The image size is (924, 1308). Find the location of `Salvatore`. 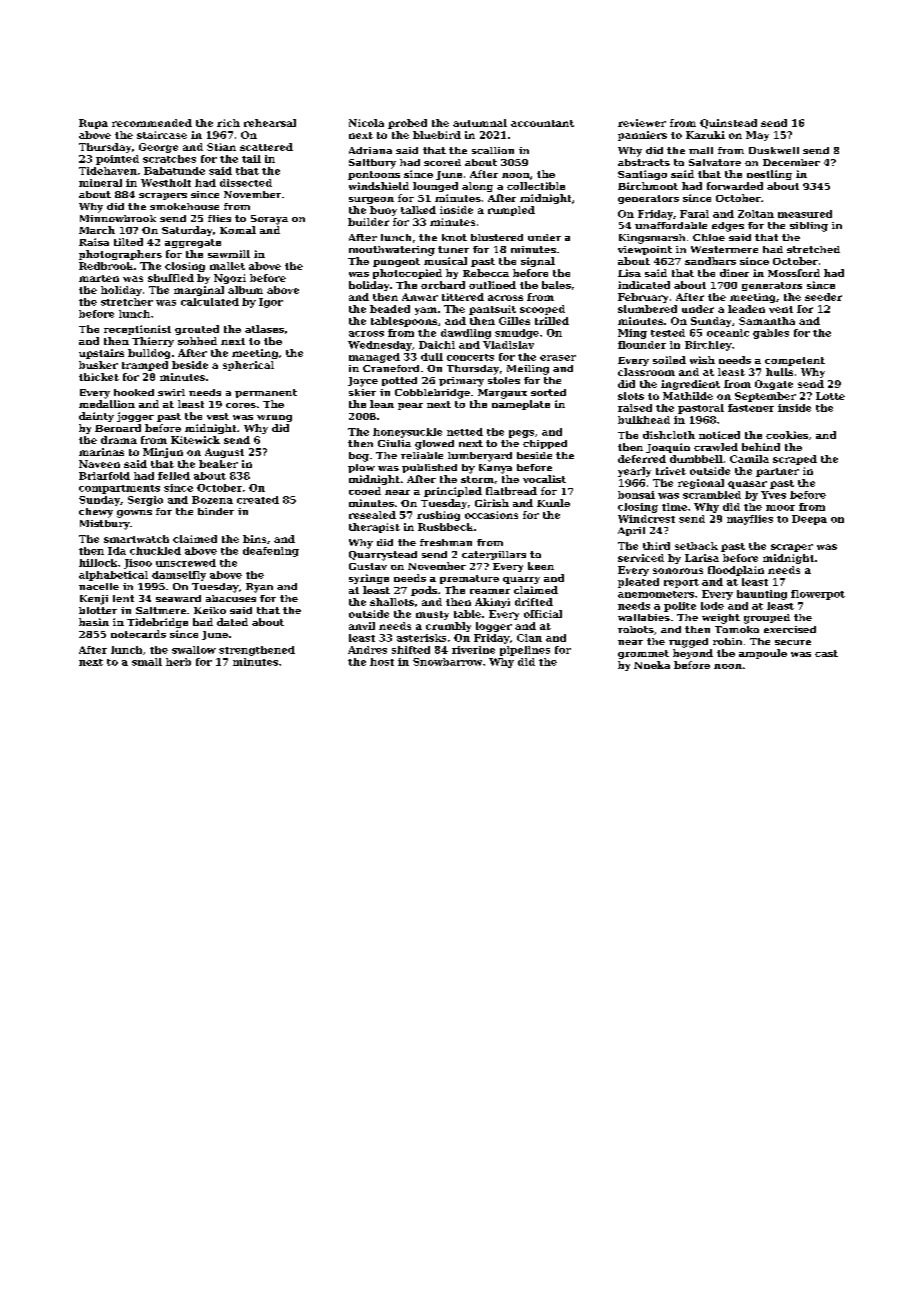

Salvatore is located at coordinates (715, 162).
